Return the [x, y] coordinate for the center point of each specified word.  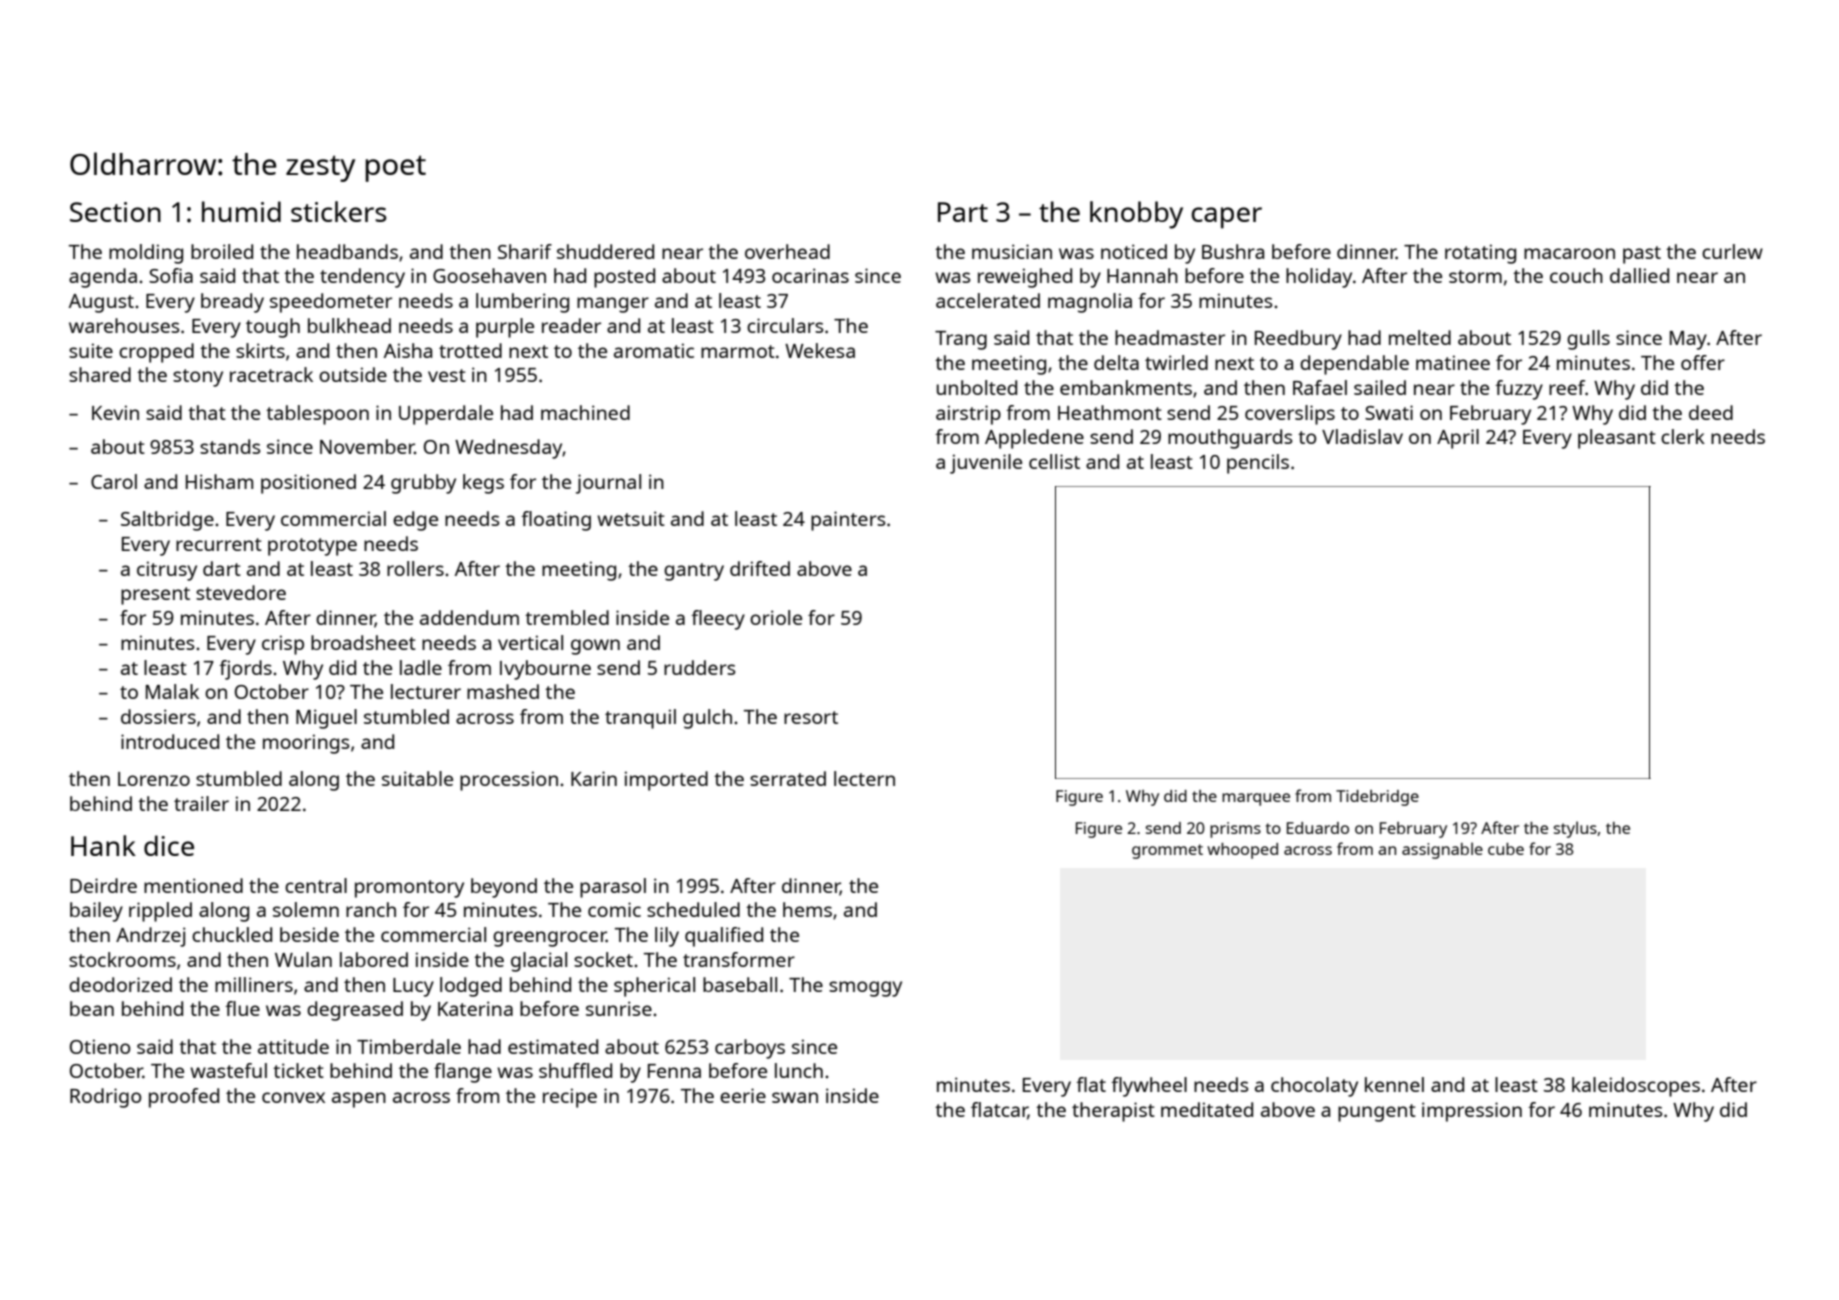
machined [585, 412]
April [1458, 439]
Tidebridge [1377, 798]
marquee [1256, 799]
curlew [1732, 251]
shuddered [605, 251]
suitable [417, 778]
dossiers [158, 716]
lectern [864, 778]
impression [1472, 1112]
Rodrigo [105, 1098]
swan [795, 1097]
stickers [339, 211]
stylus [1575, 829]
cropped [156, 353]
